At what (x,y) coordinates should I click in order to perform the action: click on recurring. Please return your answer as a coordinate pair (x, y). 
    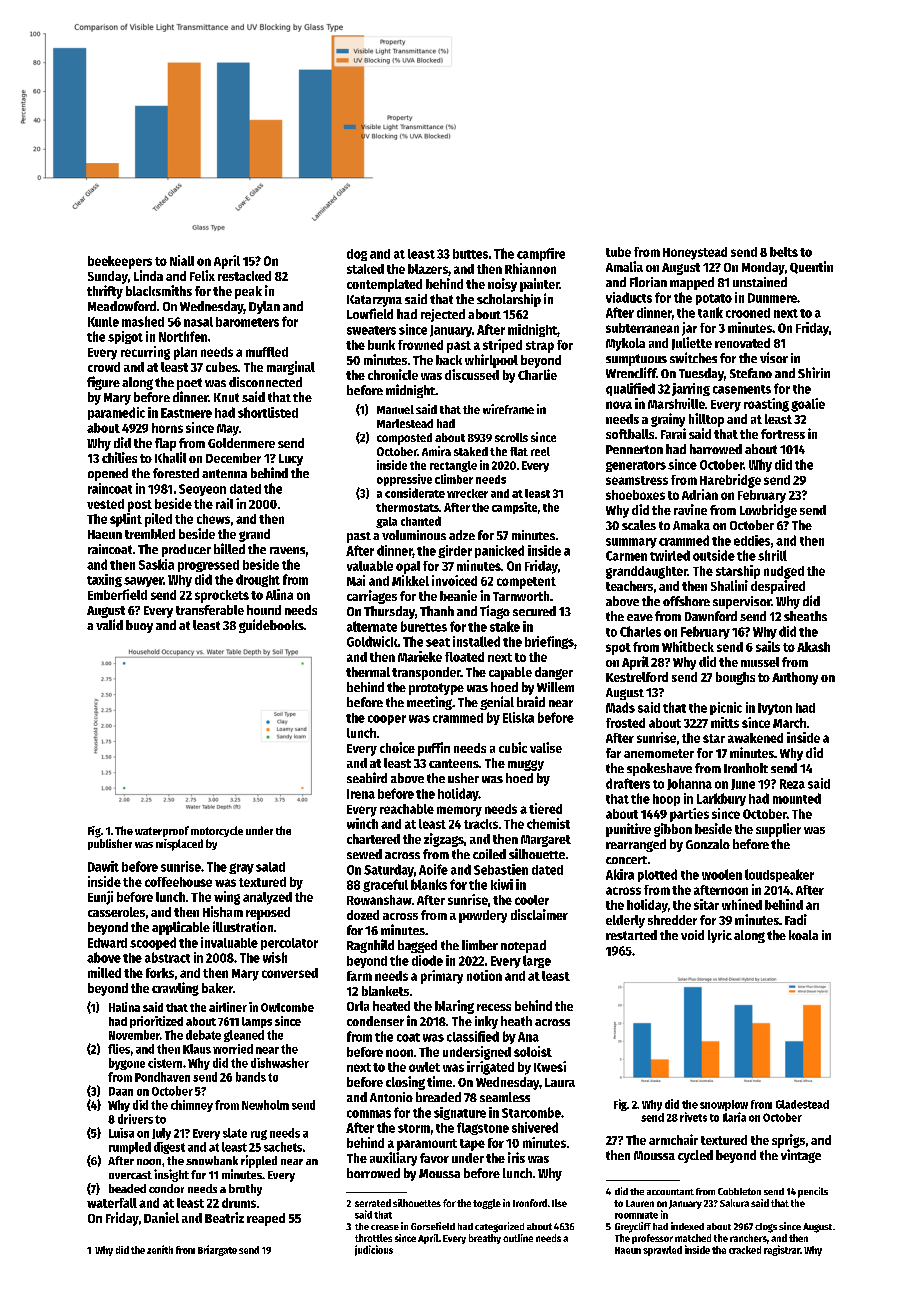
    Looking at the image, I should click on (145, 353).
